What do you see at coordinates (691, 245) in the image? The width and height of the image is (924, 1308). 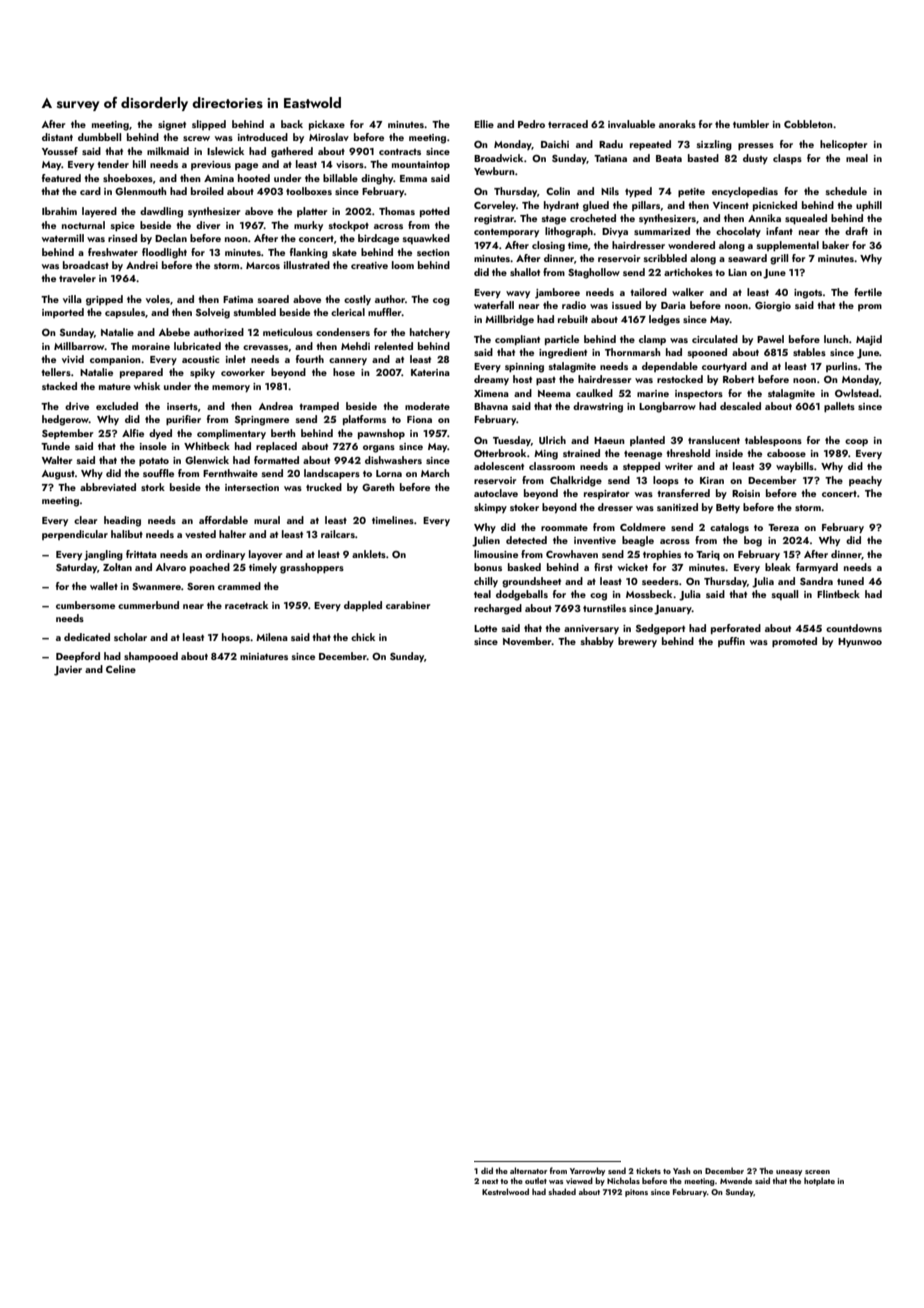 I see `wondered` at bounding box center [691, 245].
